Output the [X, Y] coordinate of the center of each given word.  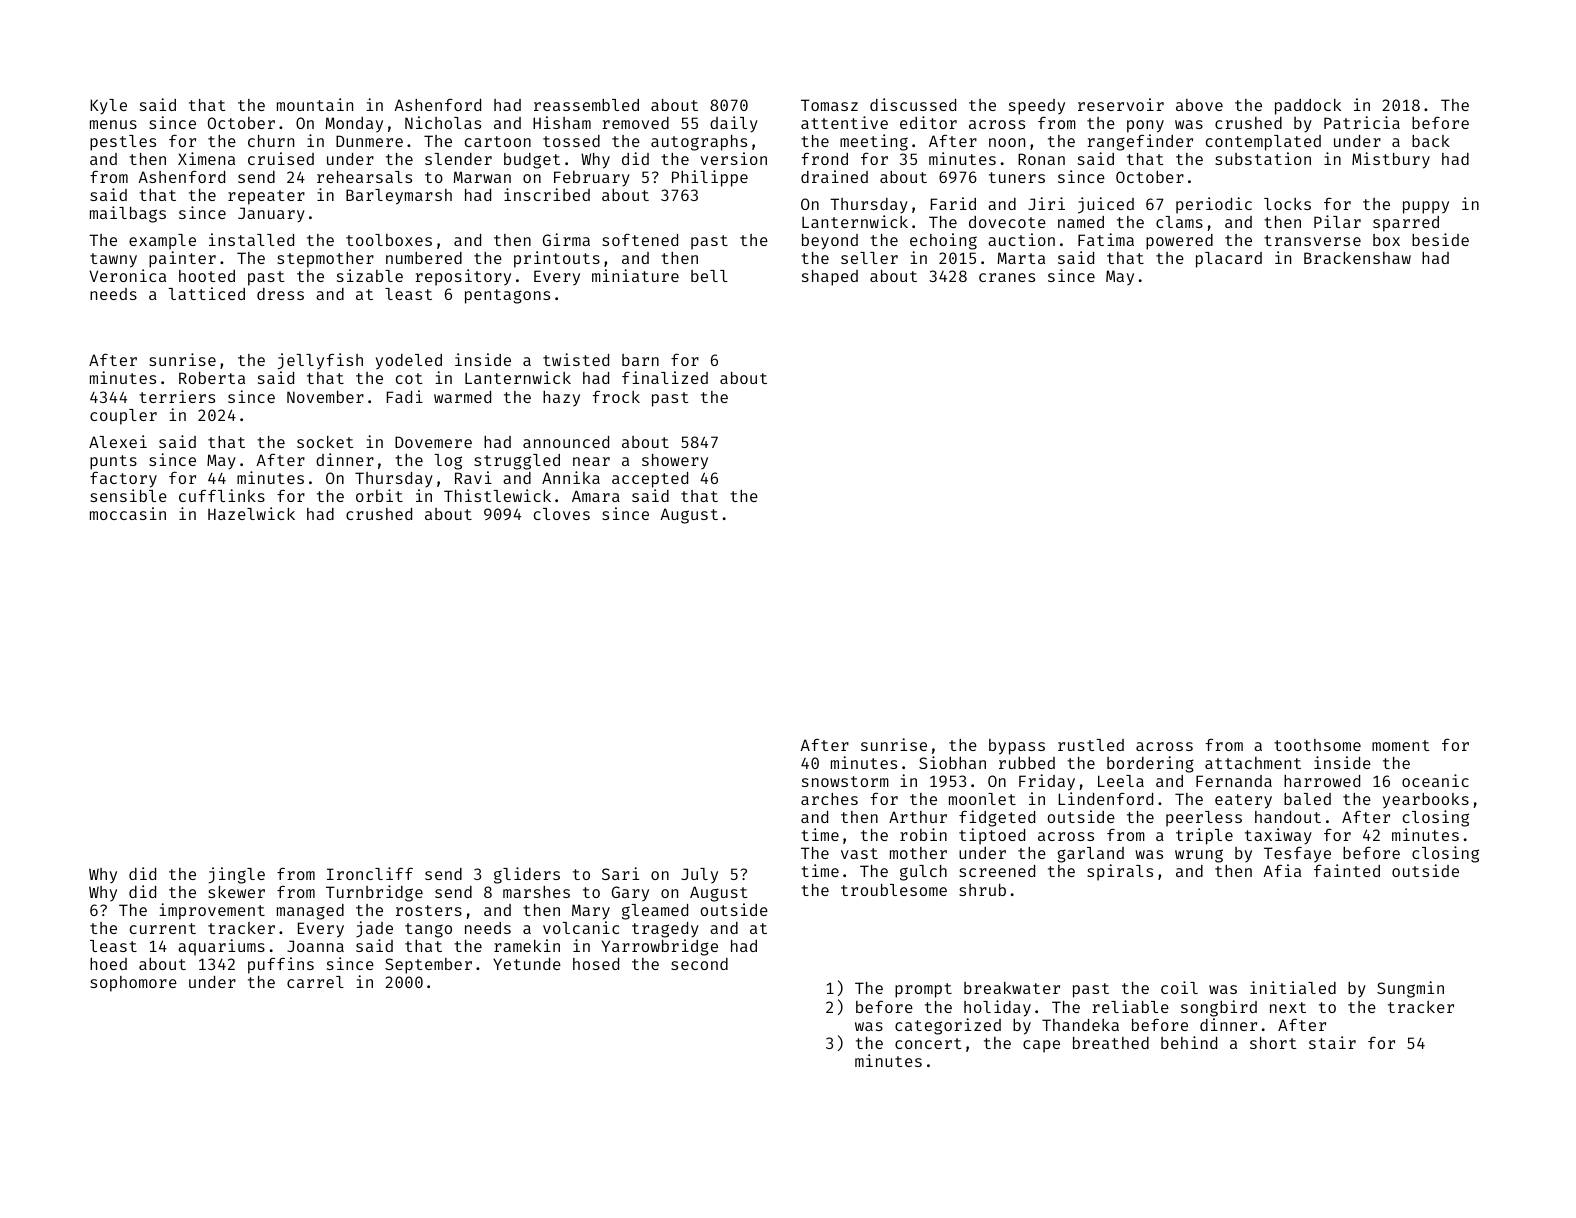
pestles [123, 143]
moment [1401, 745]
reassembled [586, 105]
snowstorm [845, 781]
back [1431, 141]
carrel [315, 982]
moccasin [128, 513]
